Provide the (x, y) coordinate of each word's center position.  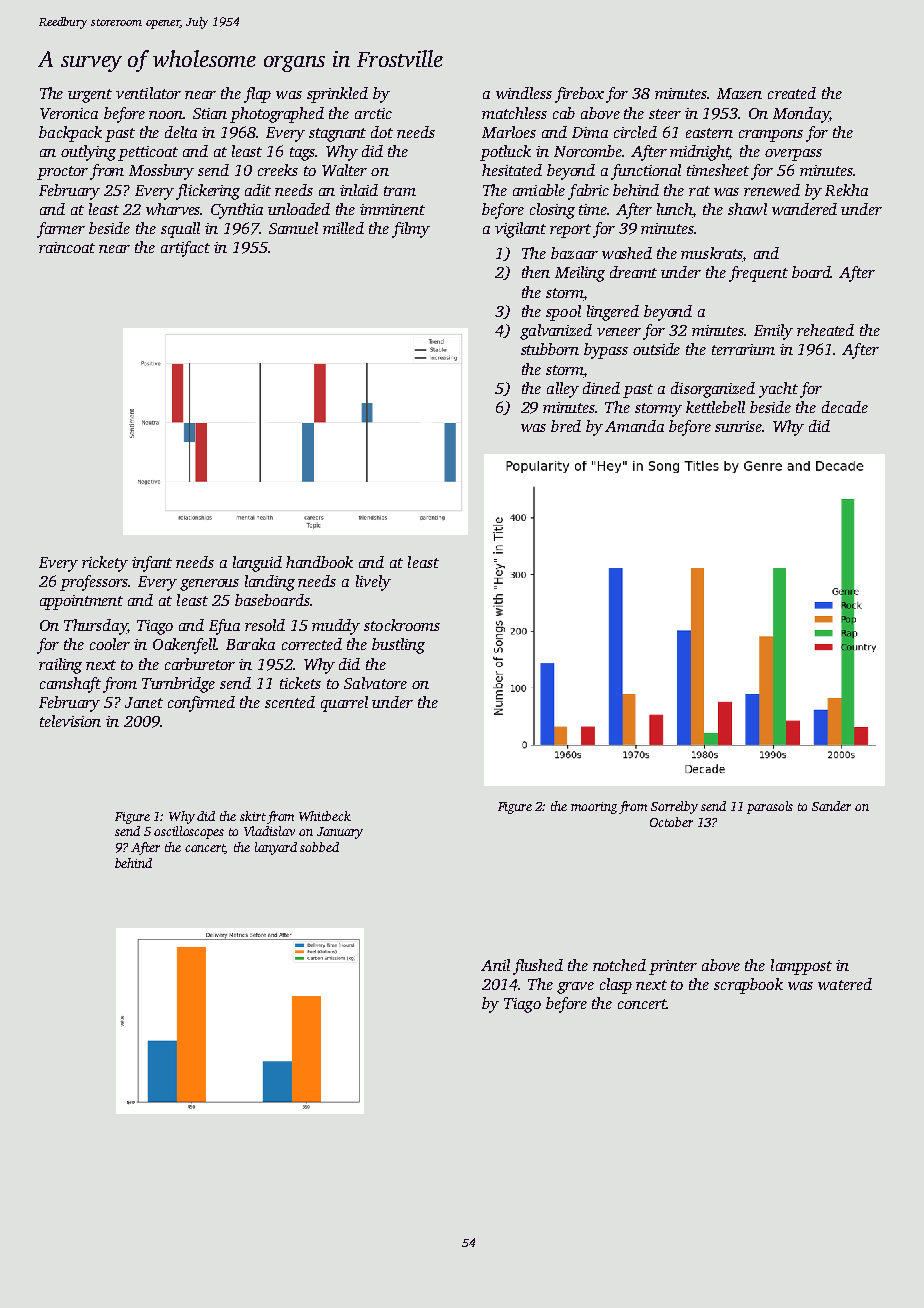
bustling (398, 646)
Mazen (739, 93)
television (70, 721)
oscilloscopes (189, 832)
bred (566, 426)
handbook (319, 562)
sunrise (738, 426)
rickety (105, 564)
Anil (495, 965)
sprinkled (337, 95)
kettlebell (715, 407)
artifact (185, 249)
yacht (778, 390)
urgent (90, 96)
